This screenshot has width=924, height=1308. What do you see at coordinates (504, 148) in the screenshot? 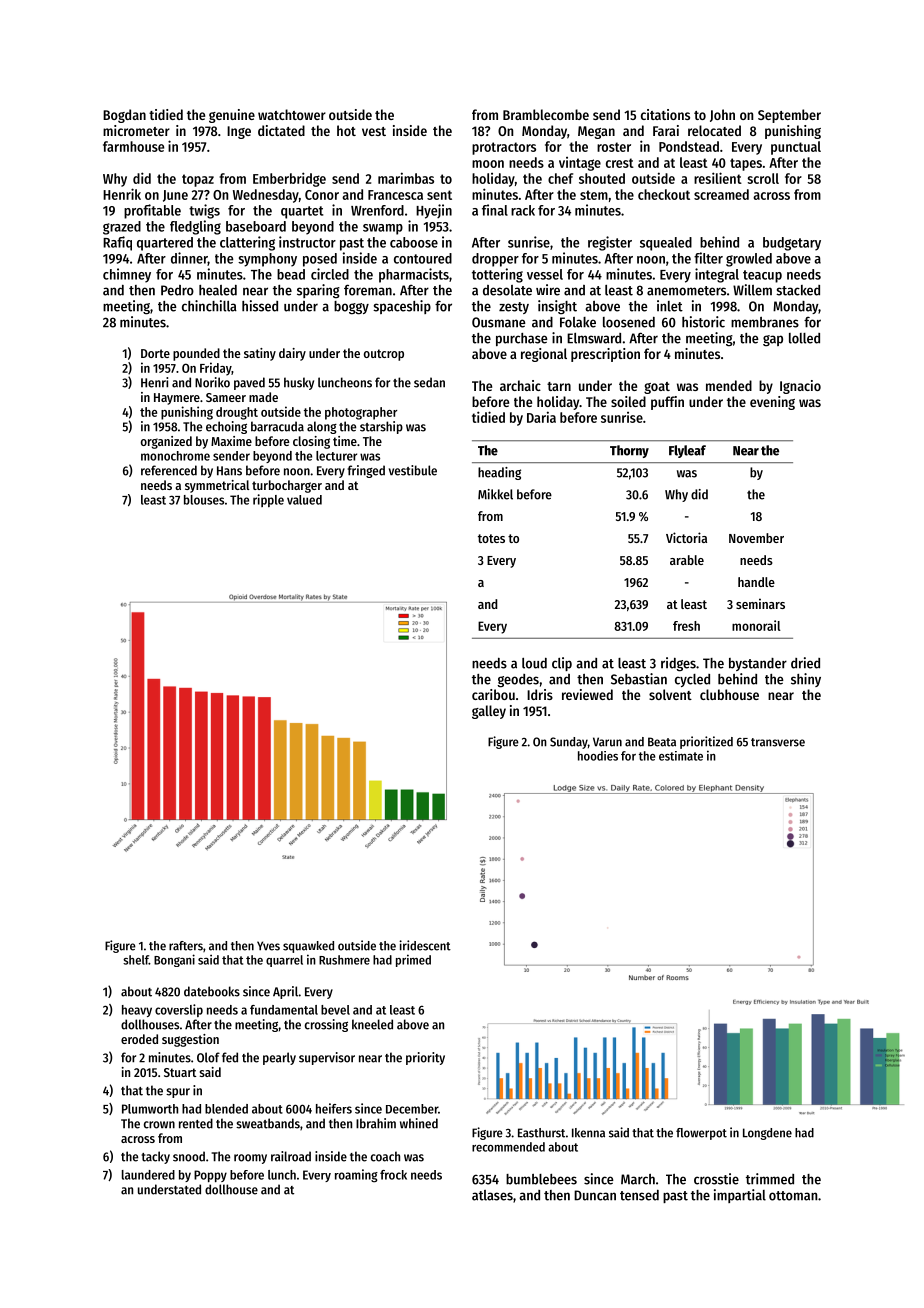
I see `protractors` at bounding box center [504, 148].
